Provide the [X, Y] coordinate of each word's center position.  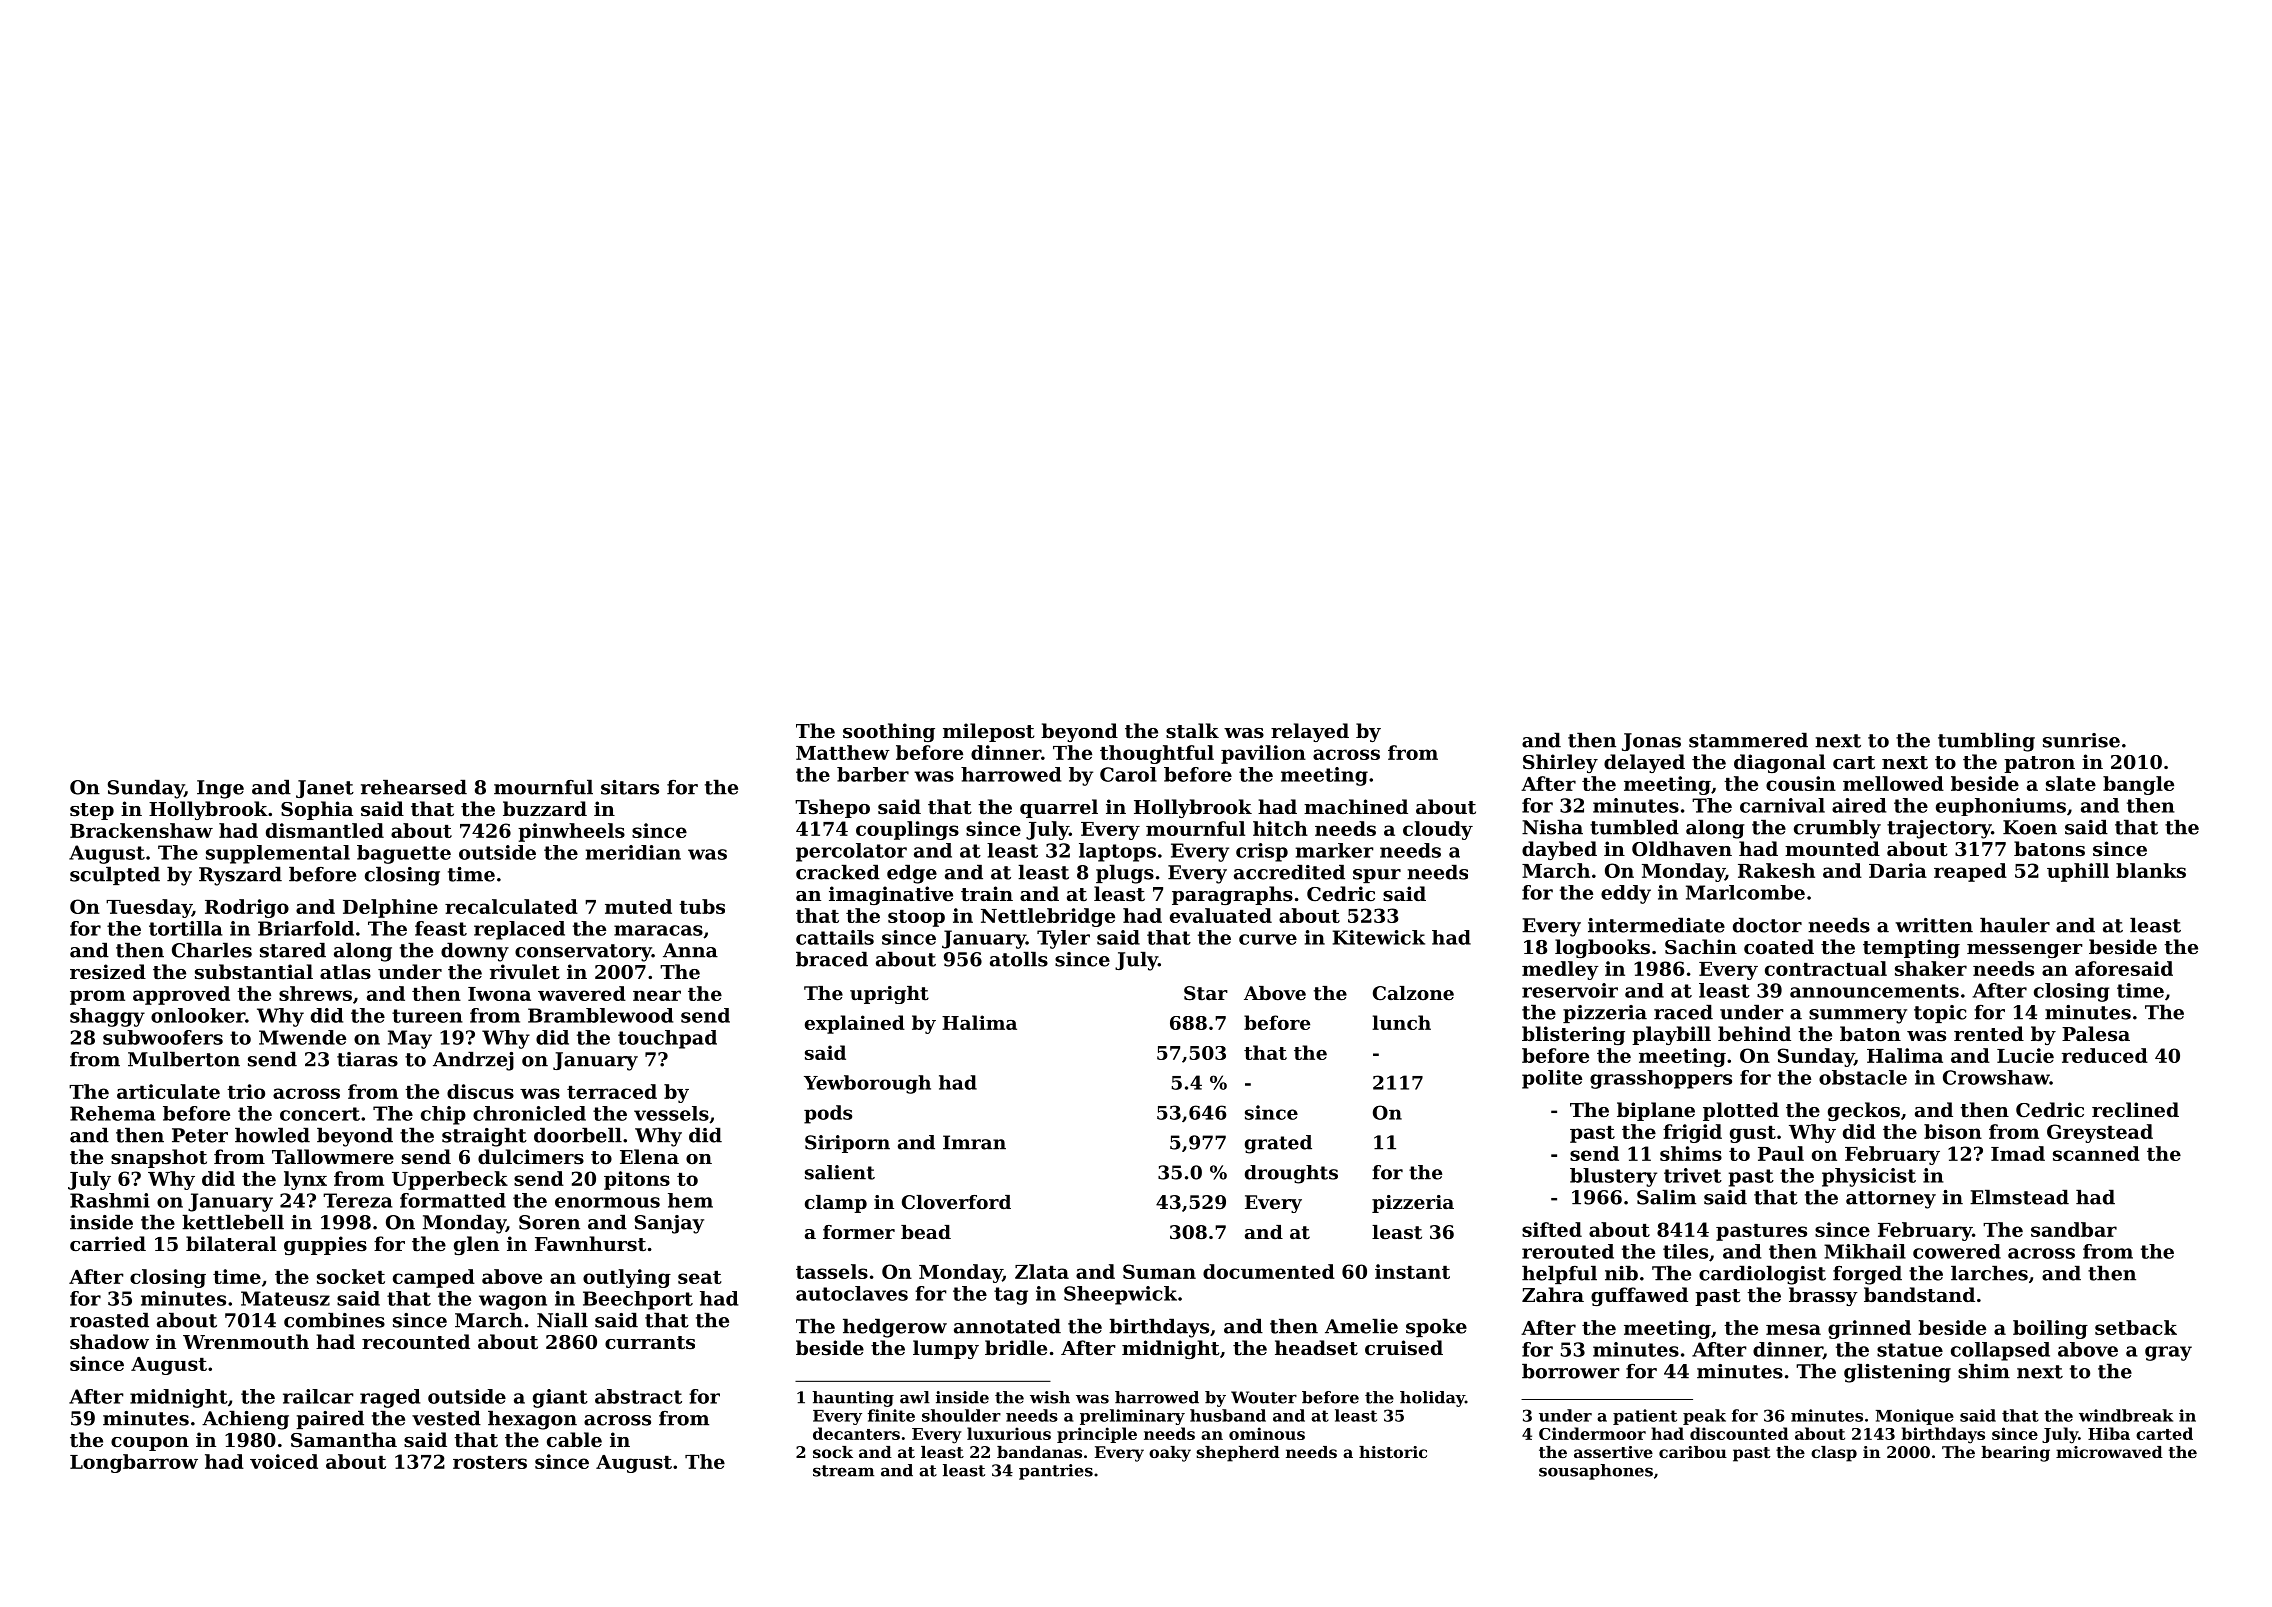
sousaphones [1596, 1472]
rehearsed [414, 787]
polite [1552, 1079]
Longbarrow [134, 1463]
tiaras [367, 1059]
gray [2168, 1353]
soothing [889, 732]
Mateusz [285, 1298]
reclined [2135, 1109]
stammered [1748, 740]
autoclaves [852, 1293]
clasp [1834, 1454]
